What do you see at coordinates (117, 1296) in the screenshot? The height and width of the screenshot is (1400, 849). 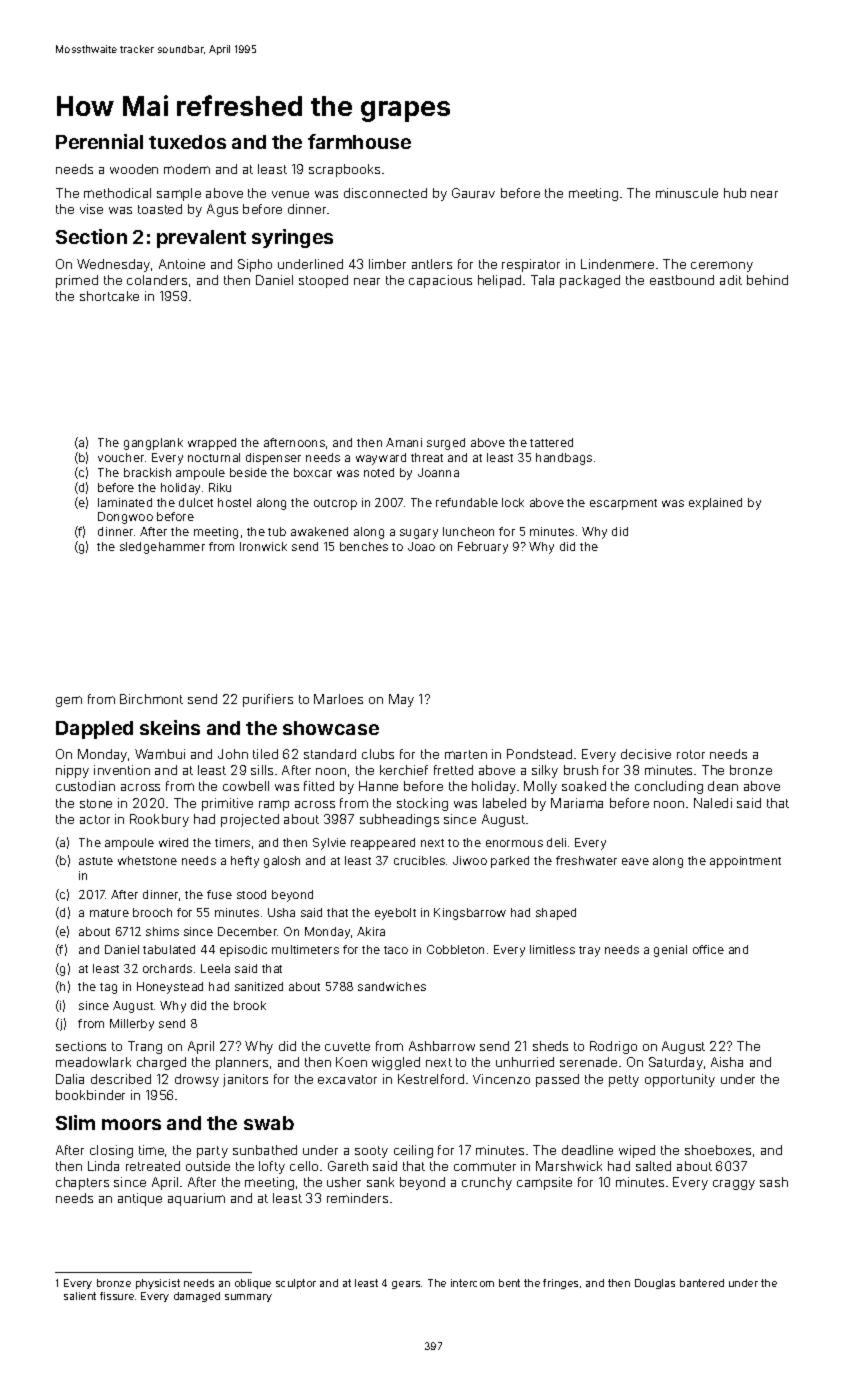 I see `fissure` at bounding box center [117, 1296].
